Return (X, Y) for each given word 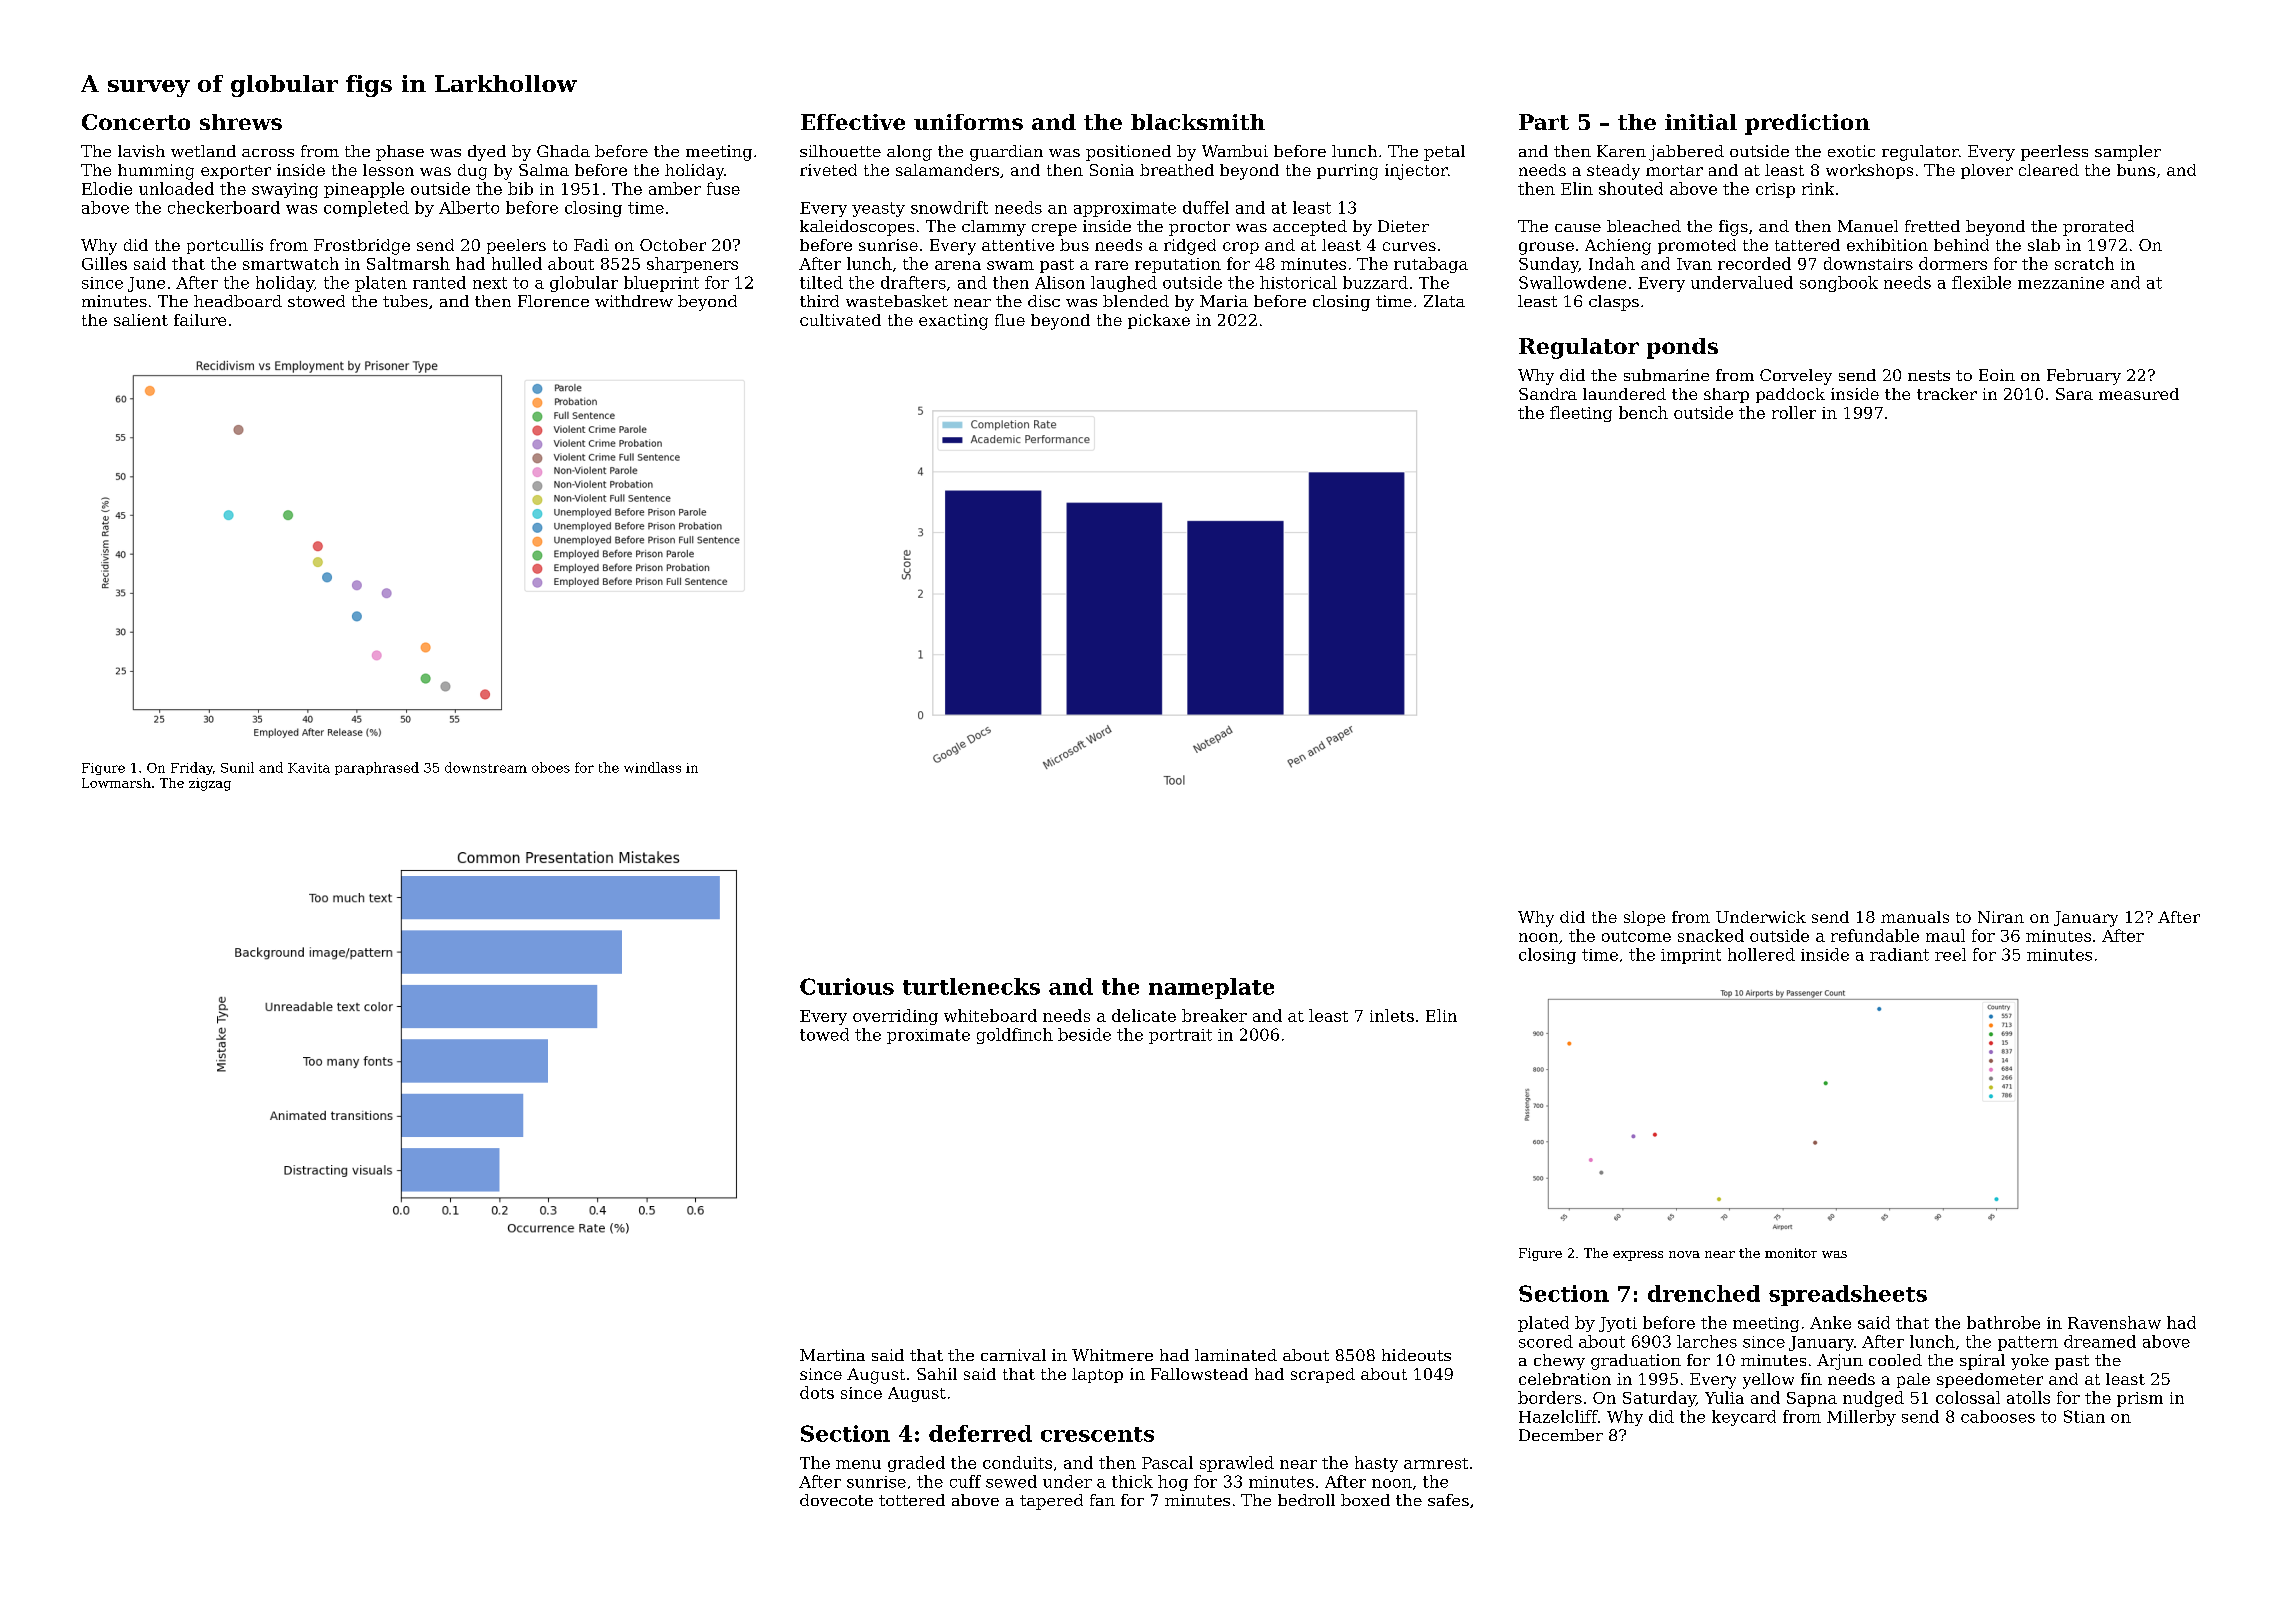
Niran (2001, 917)
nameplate (1211, 988)
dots (817, 1392)
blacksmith (1198, 122)
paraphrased (377, 768)
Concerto (136, 122)
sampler (2128, 153)
